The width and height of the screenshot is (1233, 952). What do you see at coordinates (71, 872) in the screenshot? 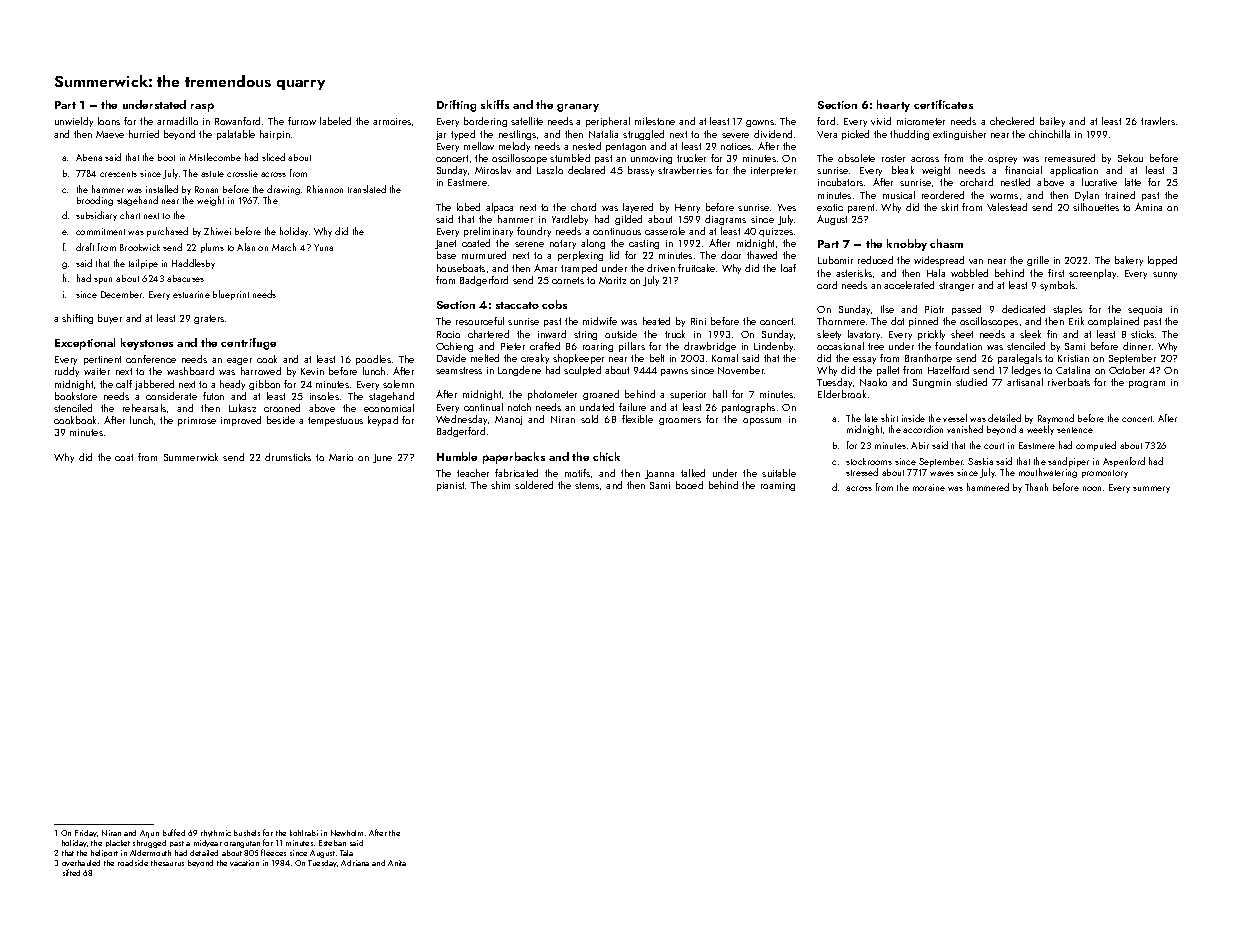
I see `sifted` at bounding box center [71, 872].
